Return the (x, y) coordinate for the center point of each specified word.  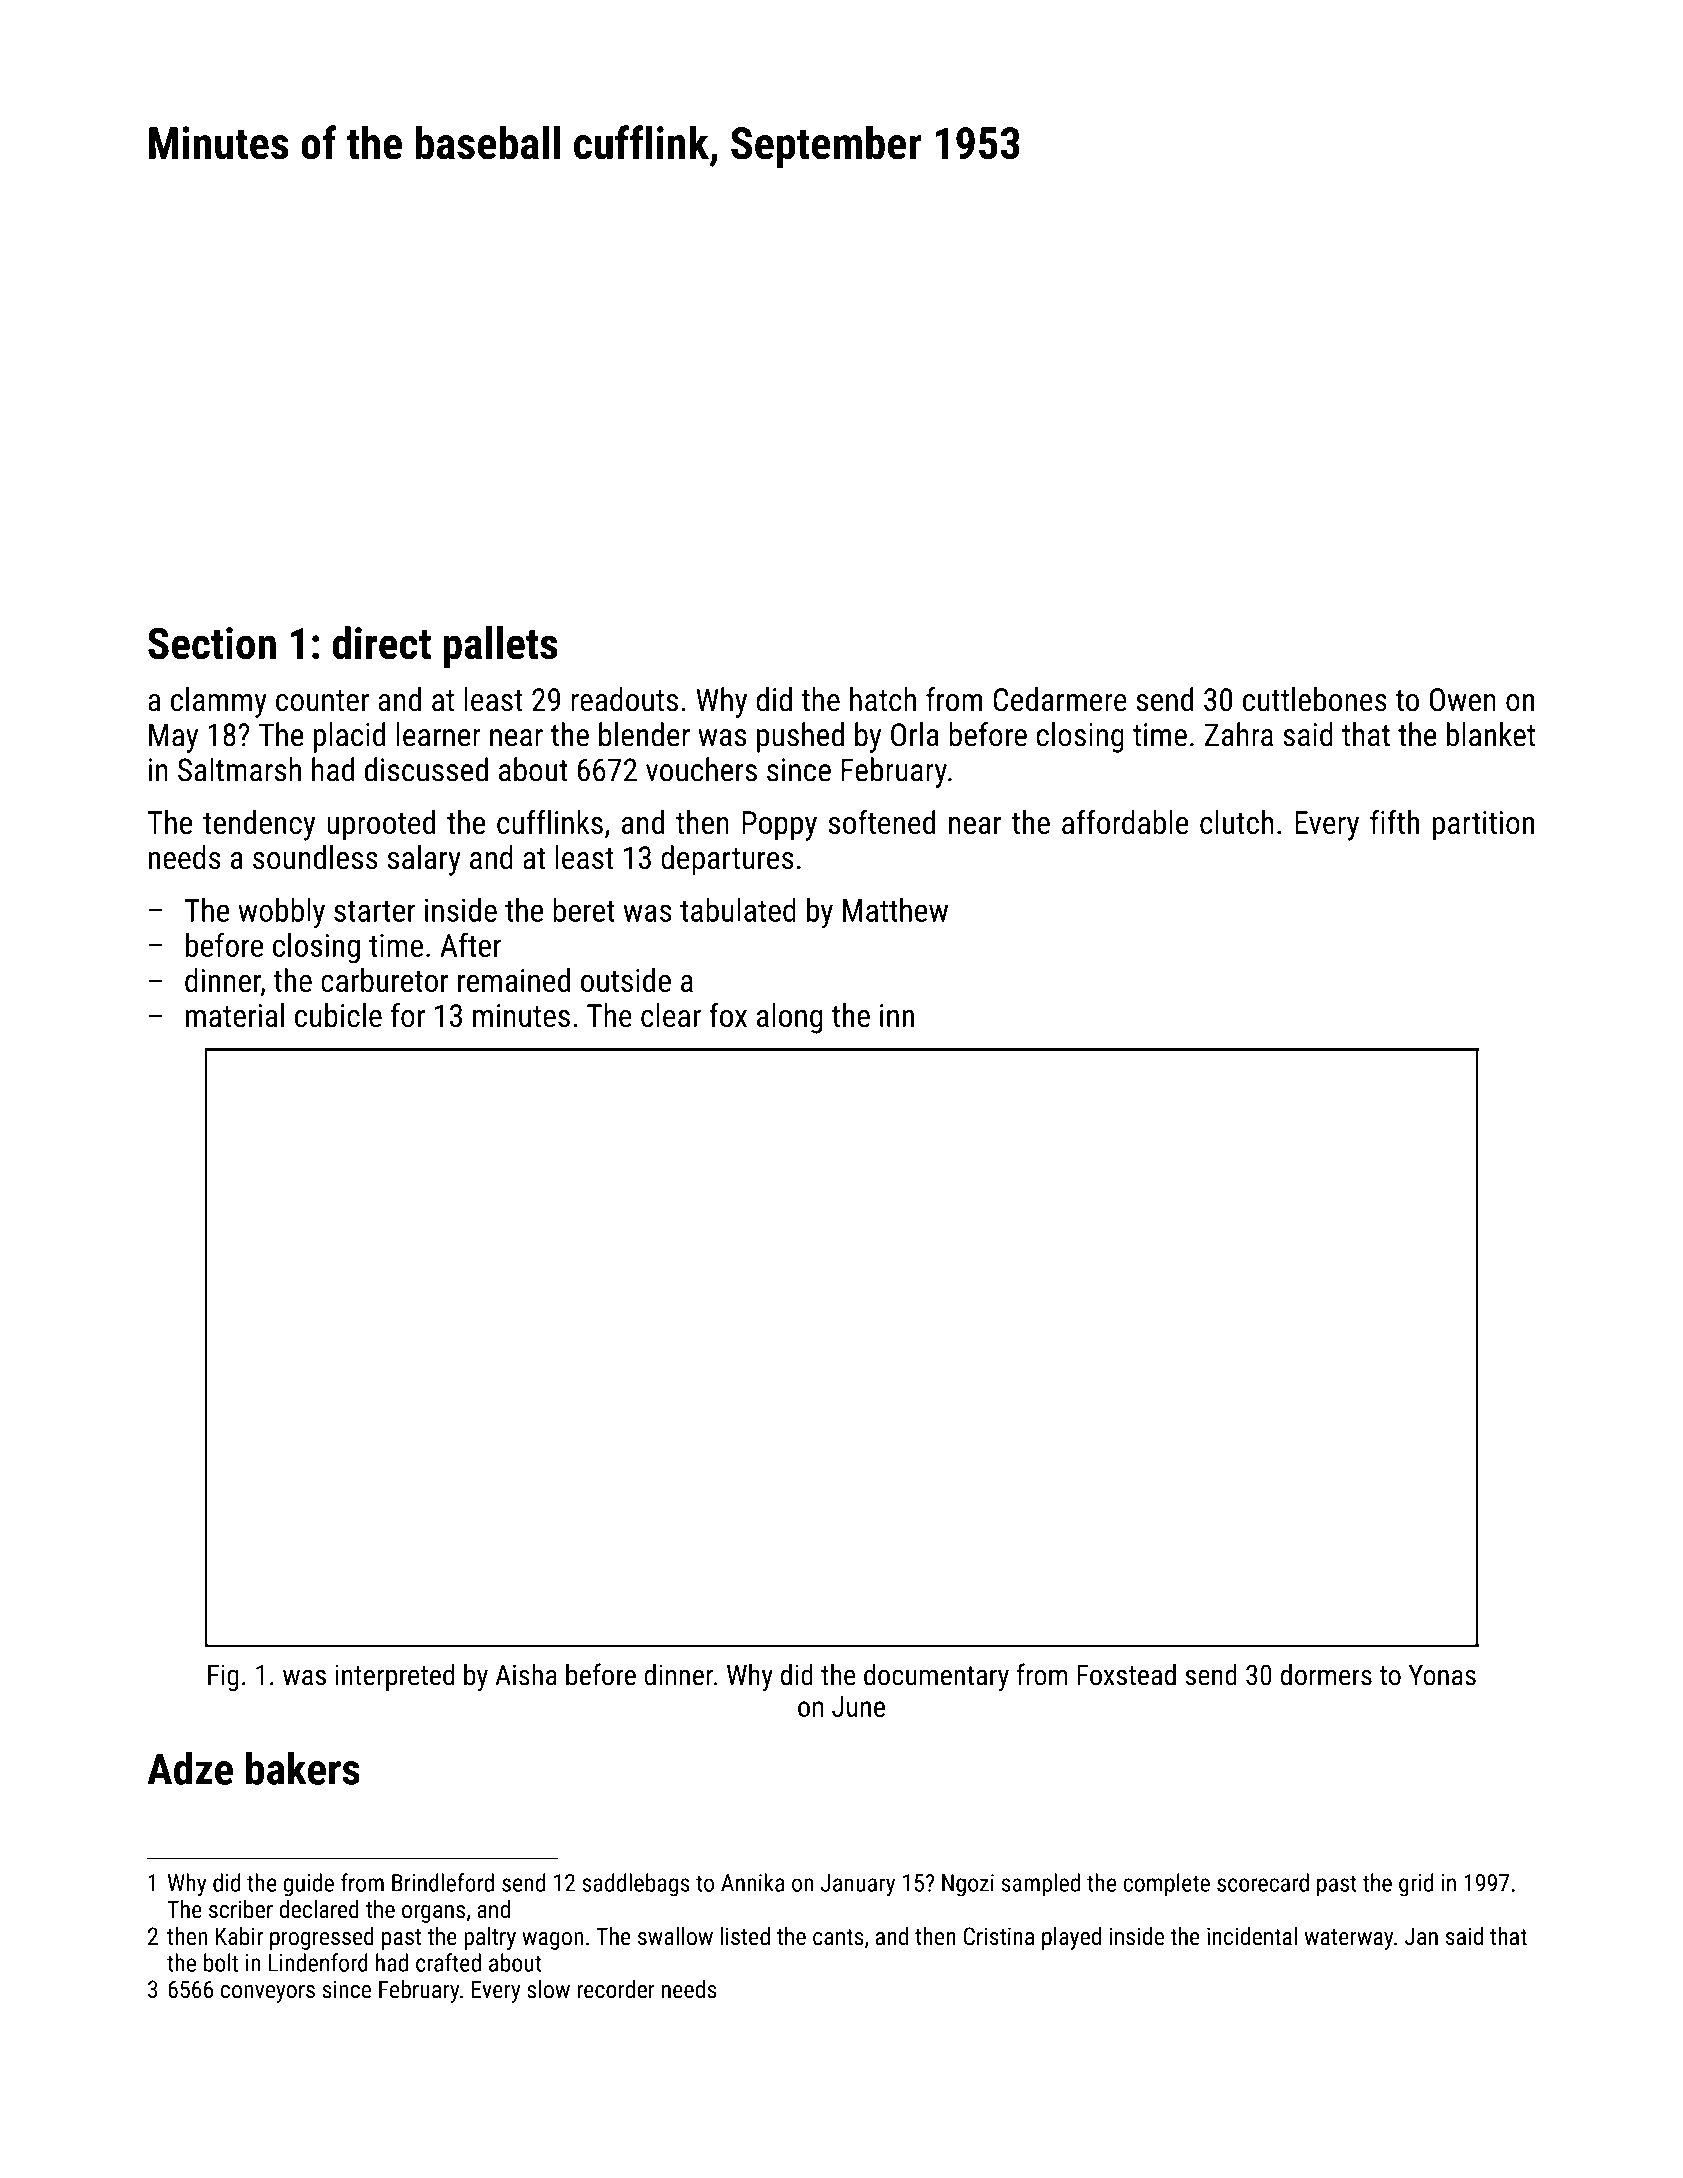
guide (309, 1885)
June (858, 1706)
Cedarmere (1060, 699)
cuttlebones (1315, 699)
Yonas (1442, 1675)
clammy (219, 702)
